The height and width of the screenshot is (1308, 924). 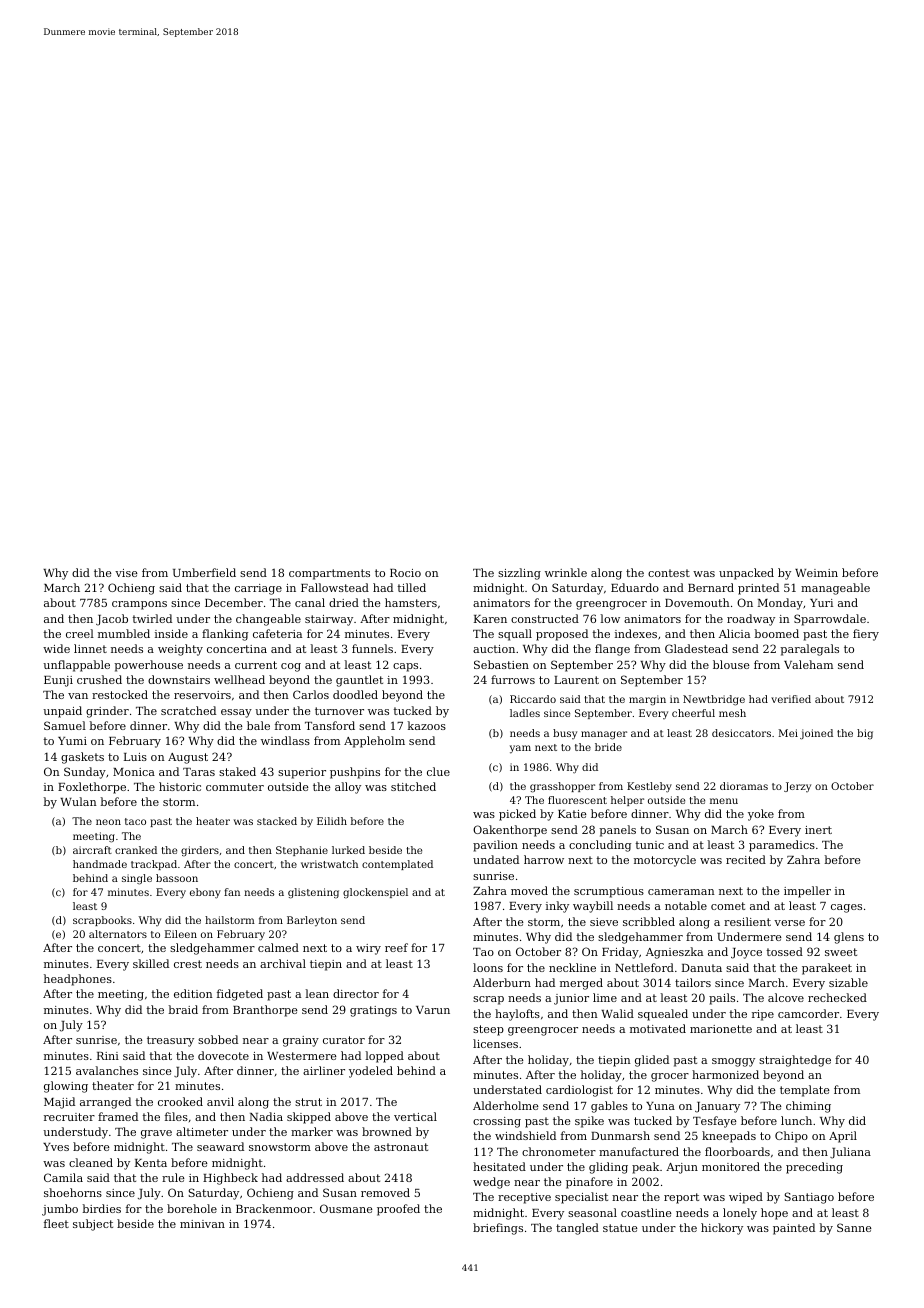 What do you see at coordinates (427, 725) in the screenshot?
I see `kazoos` at bounding box center [427, 725].
